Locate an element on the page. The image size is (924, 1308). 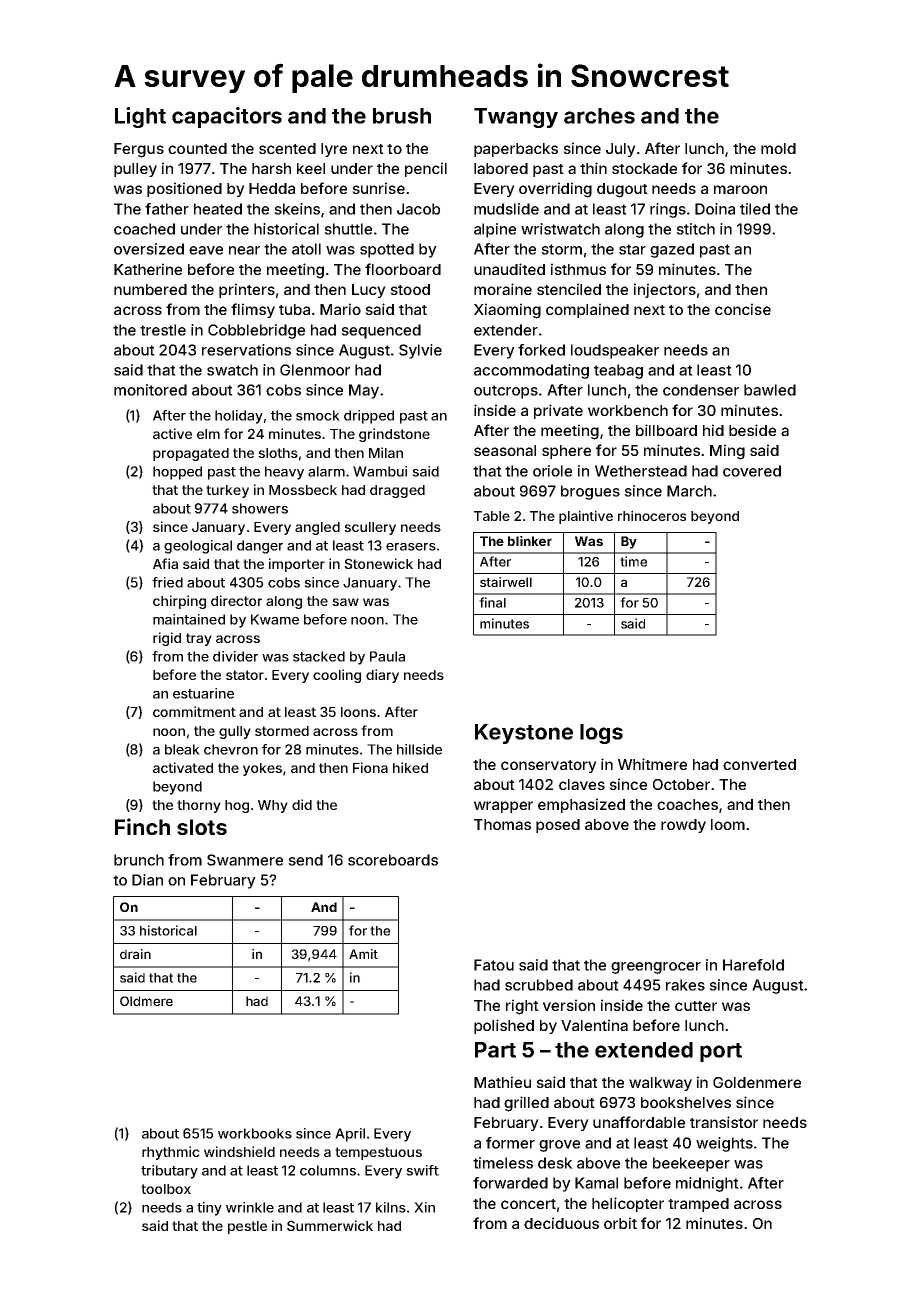
paperbacks is located at coordinates (516, 150).
